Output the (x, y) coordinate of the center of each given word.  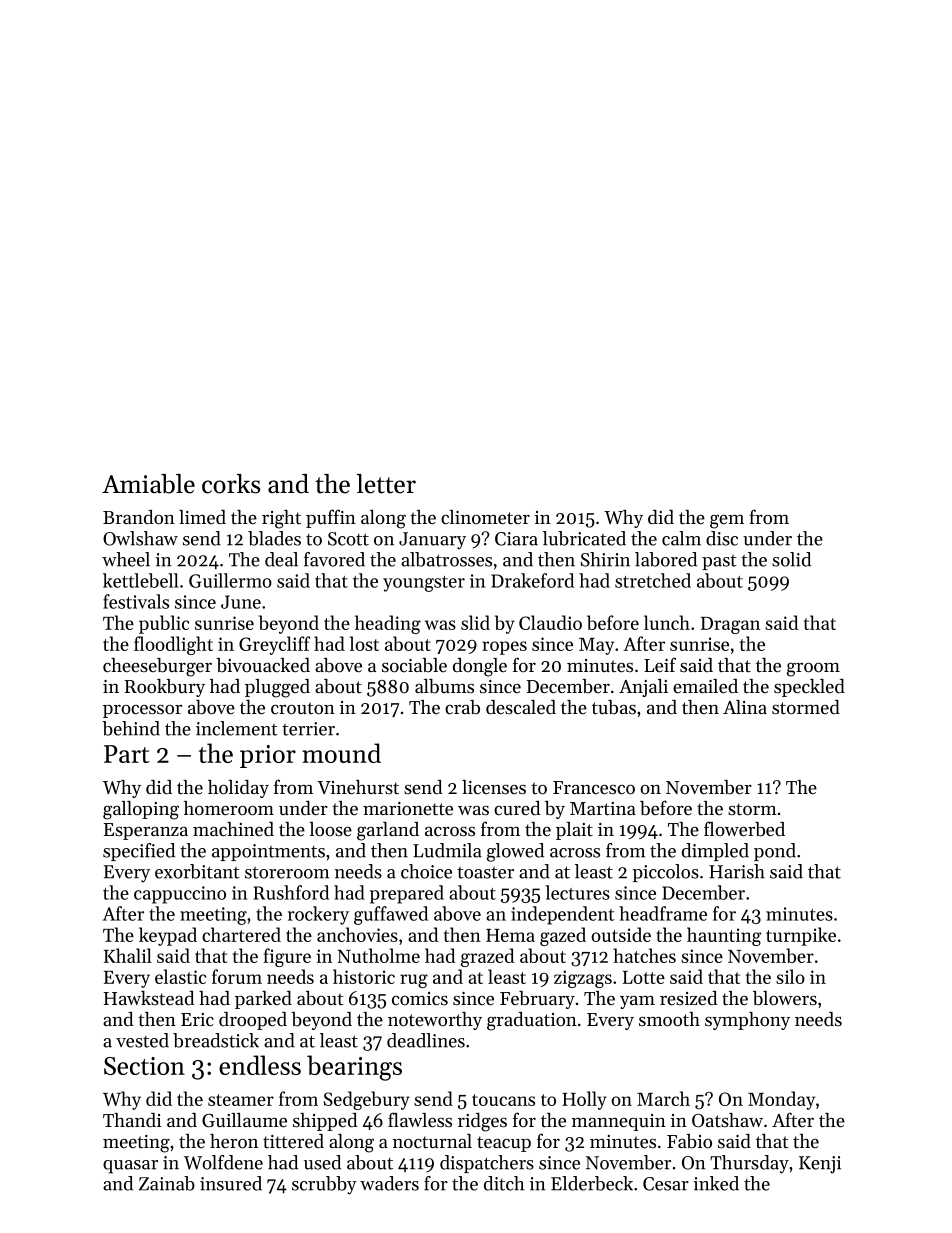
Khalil (128, 955)
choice (426, 871)
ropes (504, 648)
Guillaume (244, 1120)
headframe (663, 913)
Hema (510, 935)
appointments (268, 852)
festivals (136, 601)
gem (727, 522)
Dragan (730, 625)
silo (790, 976)
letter (386, 484)
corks (231, 484)
